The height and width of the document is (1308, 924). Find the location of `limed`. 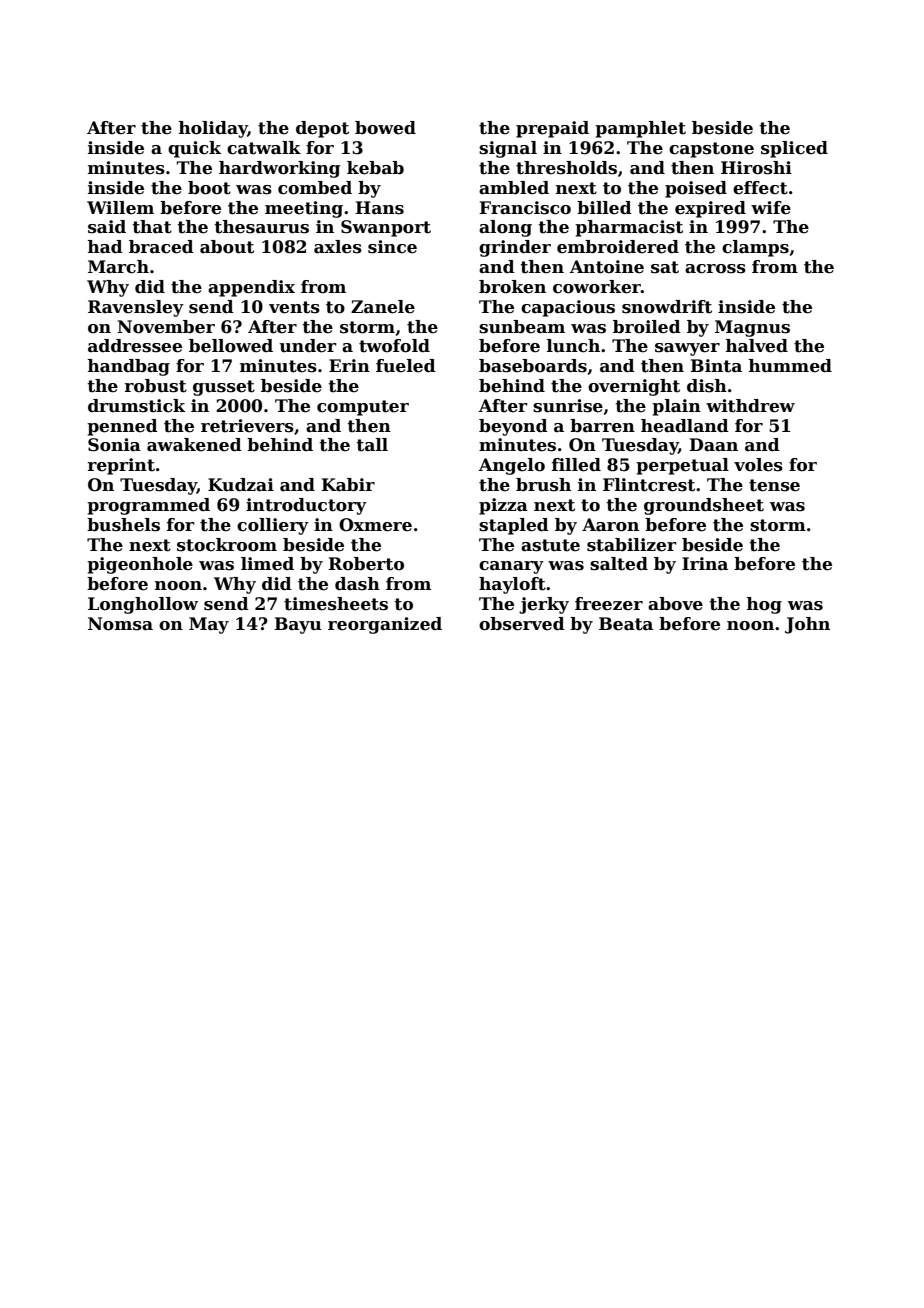

limed is located at coordinates (267, 564).
